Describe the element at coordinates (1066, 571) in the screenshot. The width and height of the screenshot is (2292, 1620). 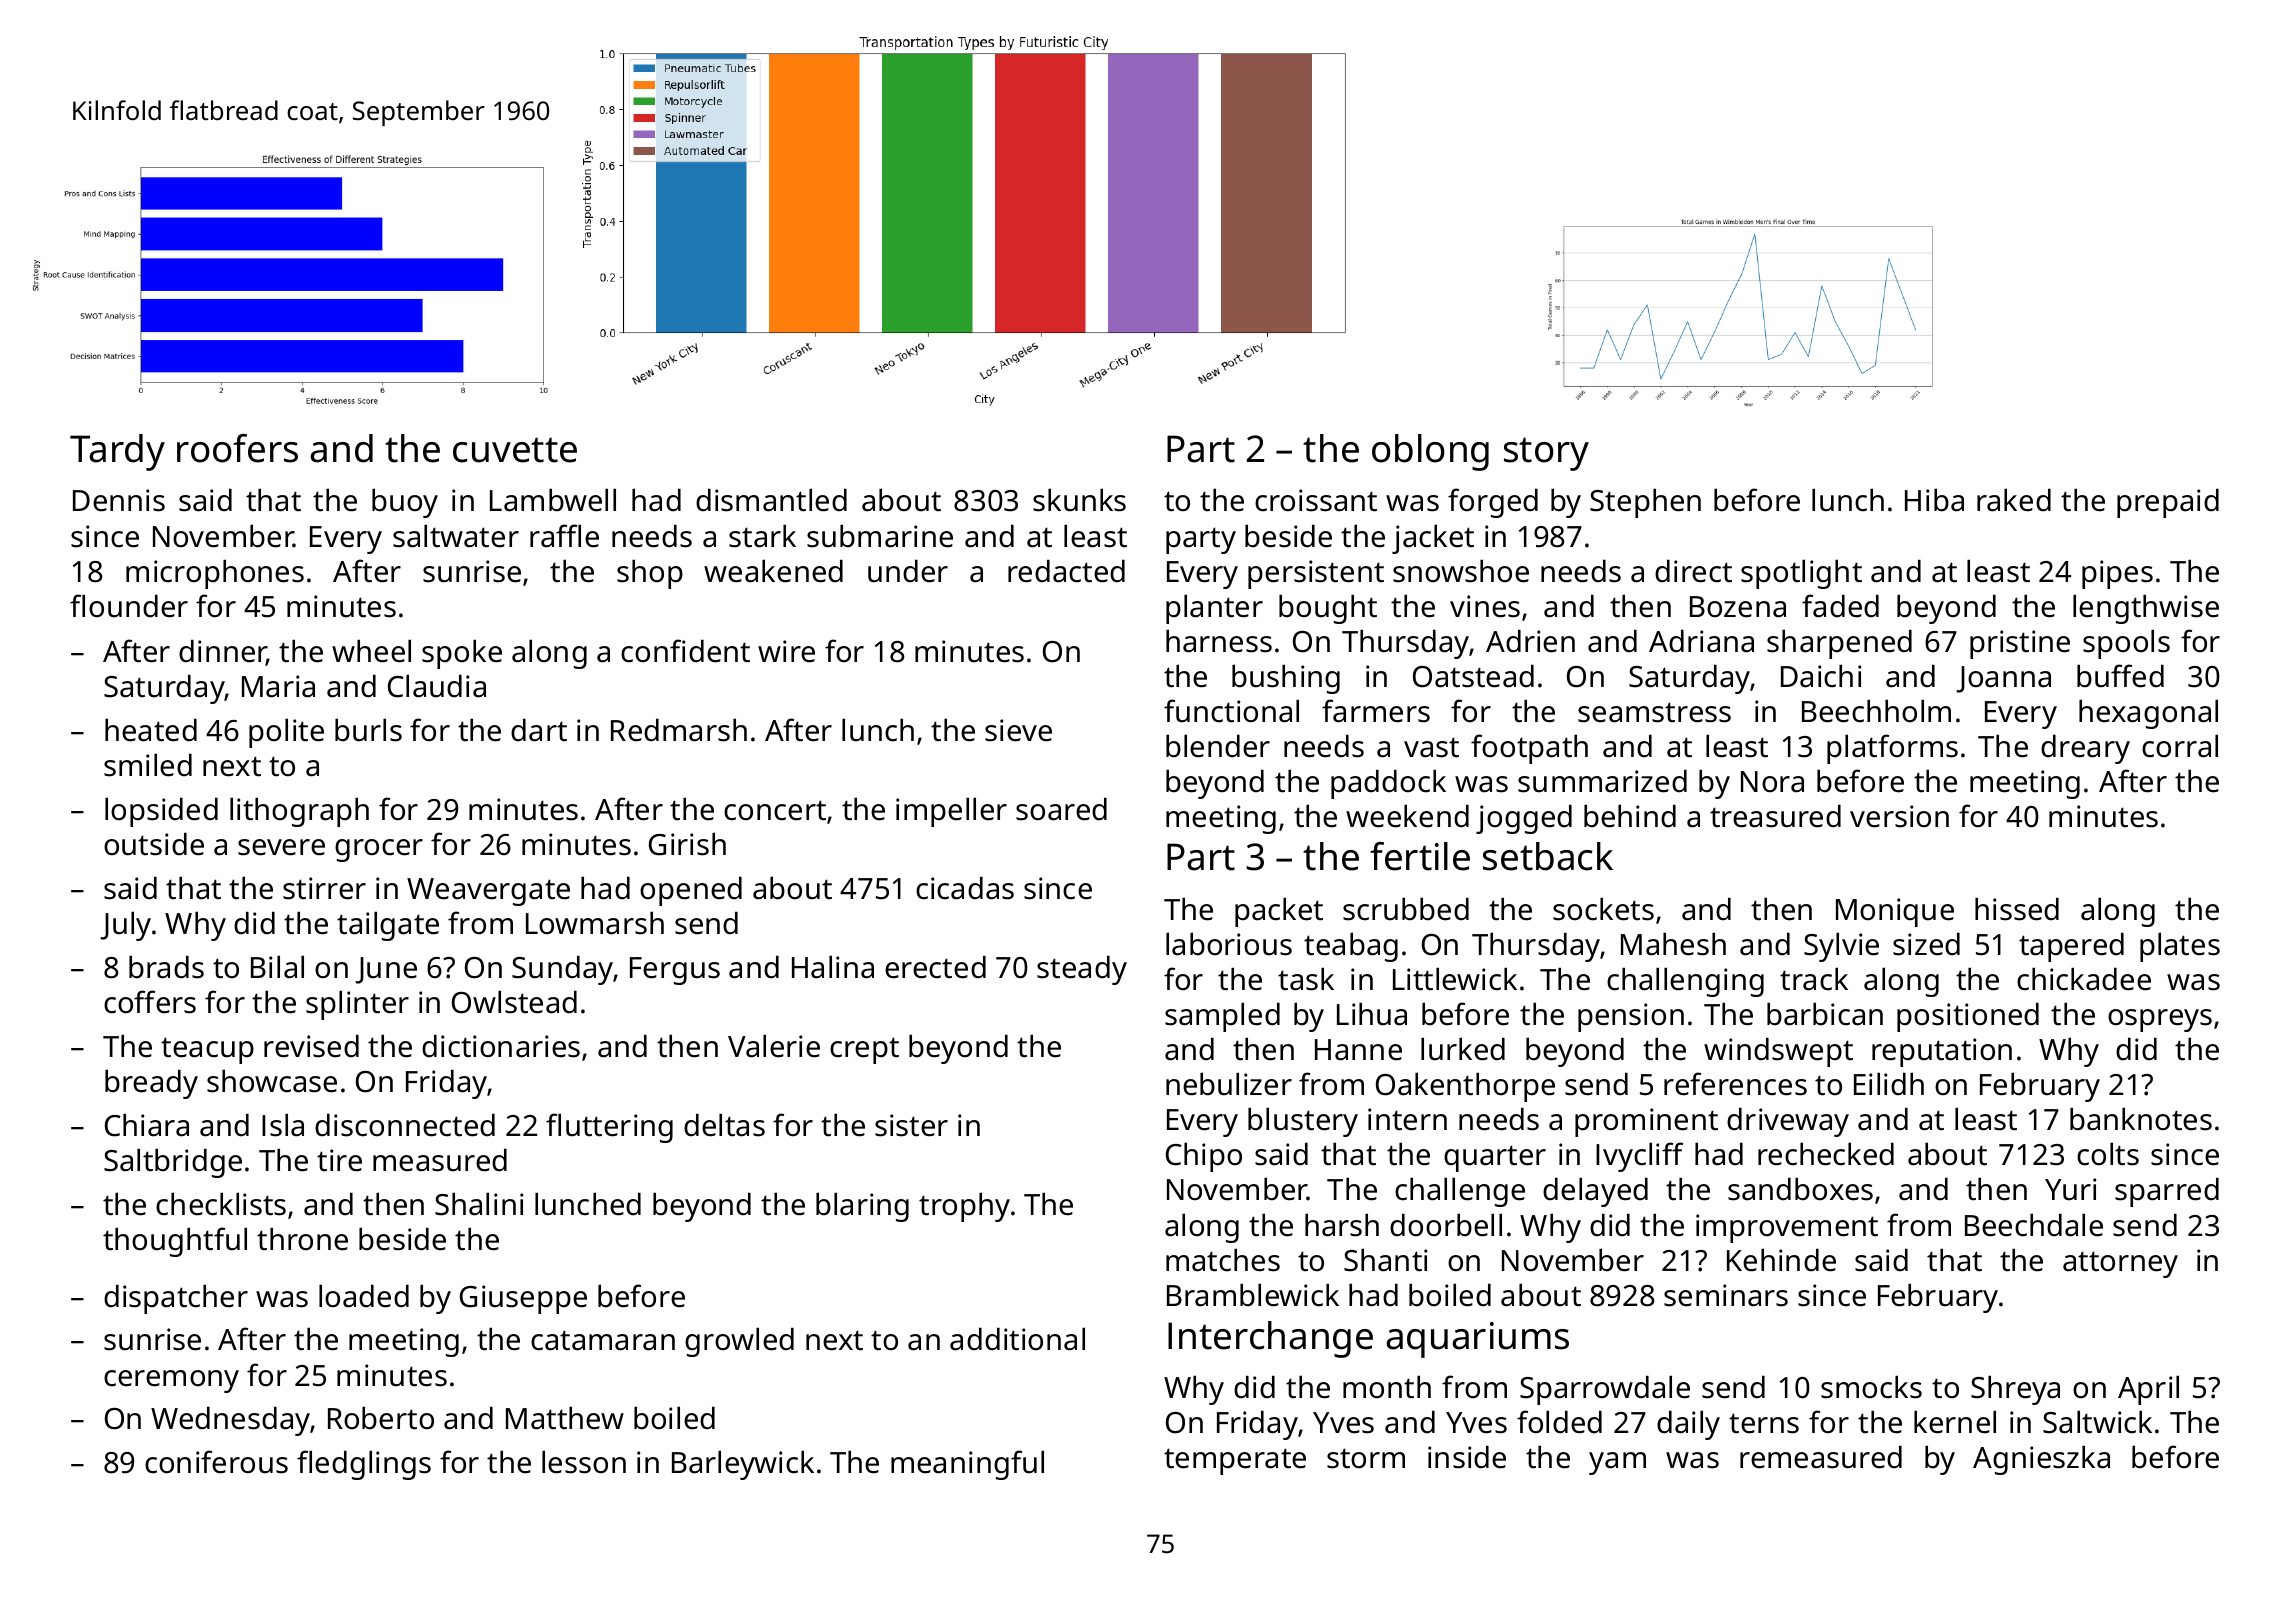
I see `redacted` at that location.
